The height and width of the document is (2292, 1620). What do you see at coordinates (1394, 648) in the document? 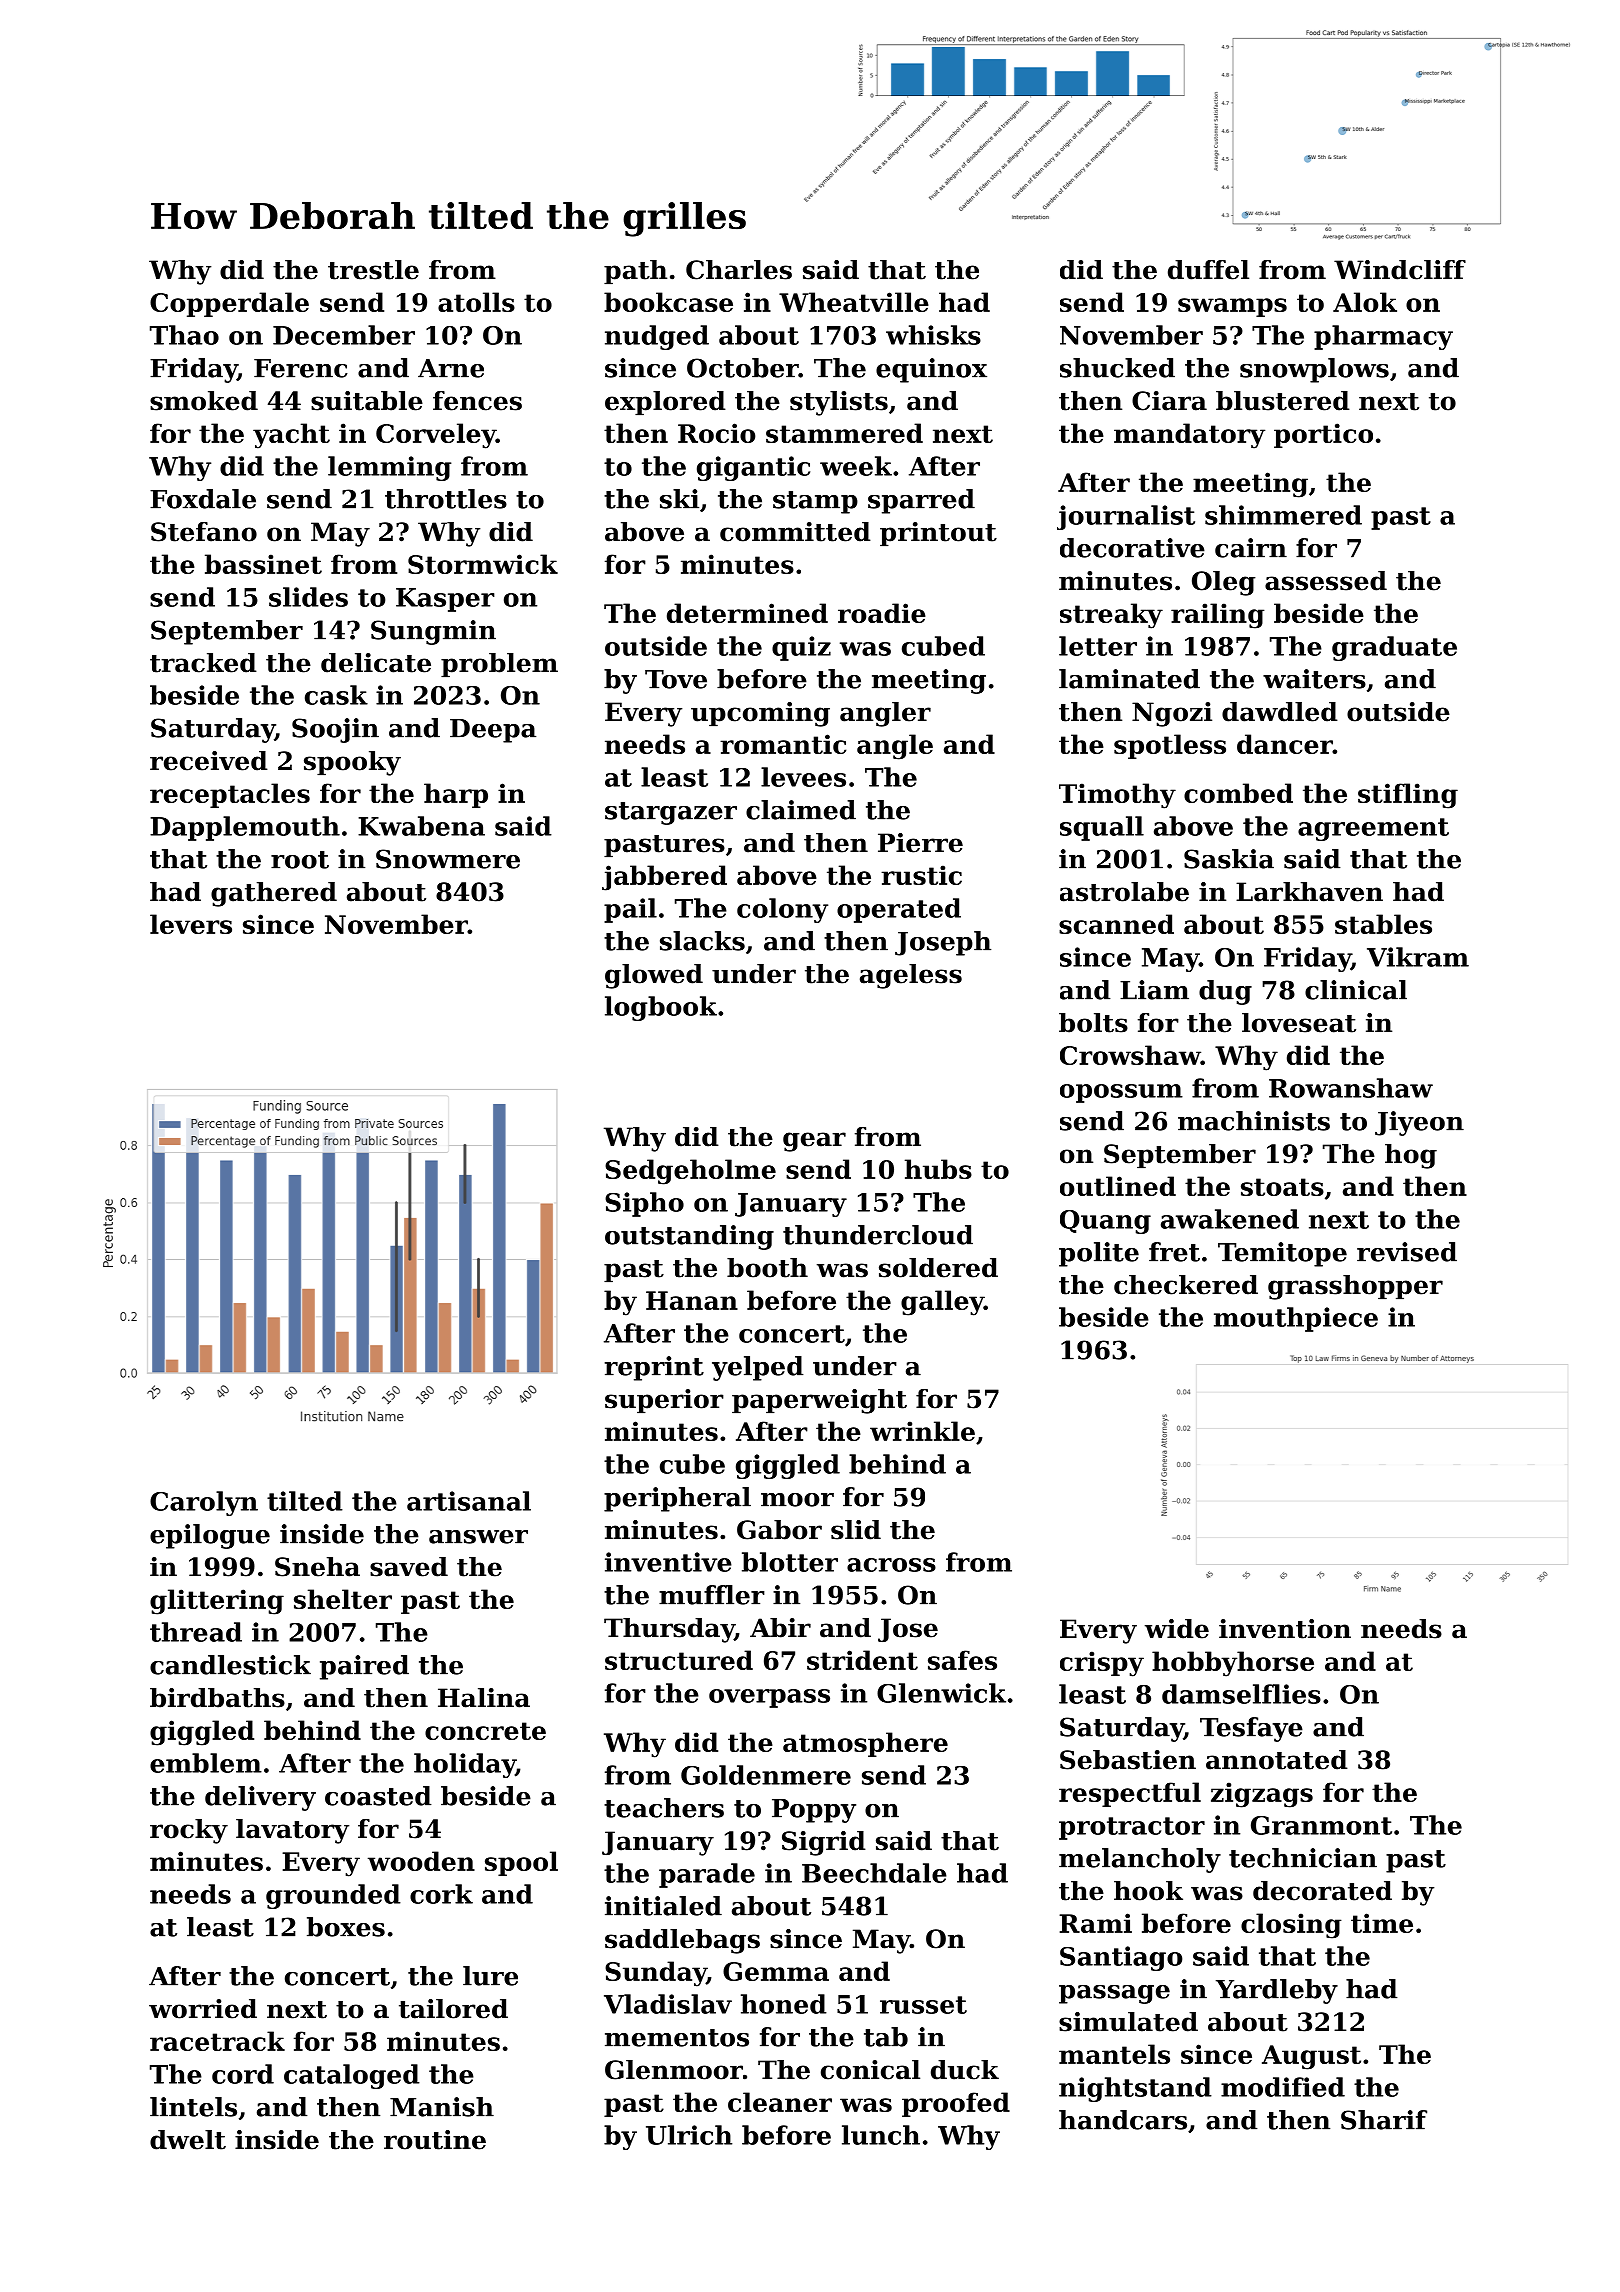
I see `graduate` at bounding box center [1394, 648].
